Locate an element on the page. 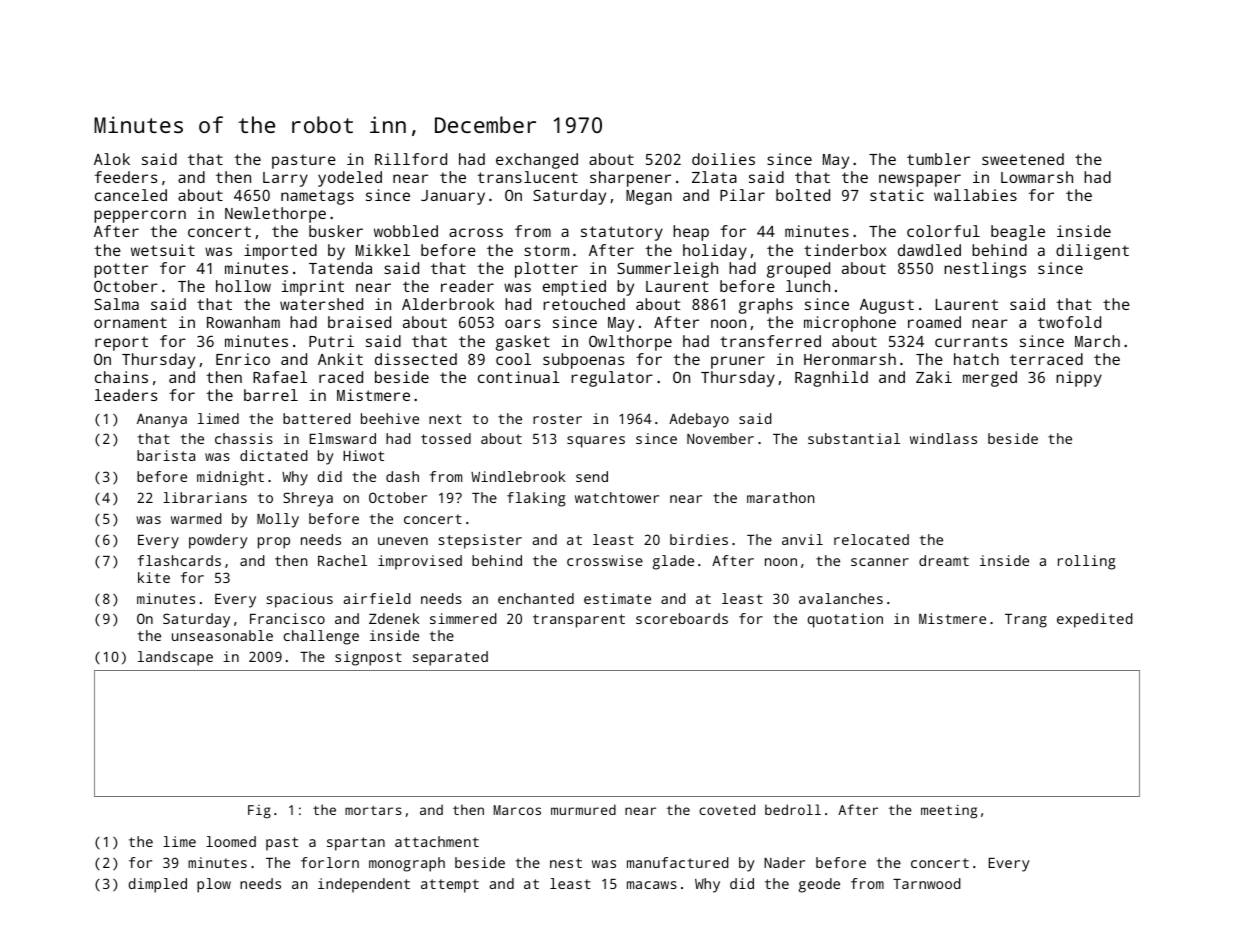  Larry is located at coordinates (285, 179).
